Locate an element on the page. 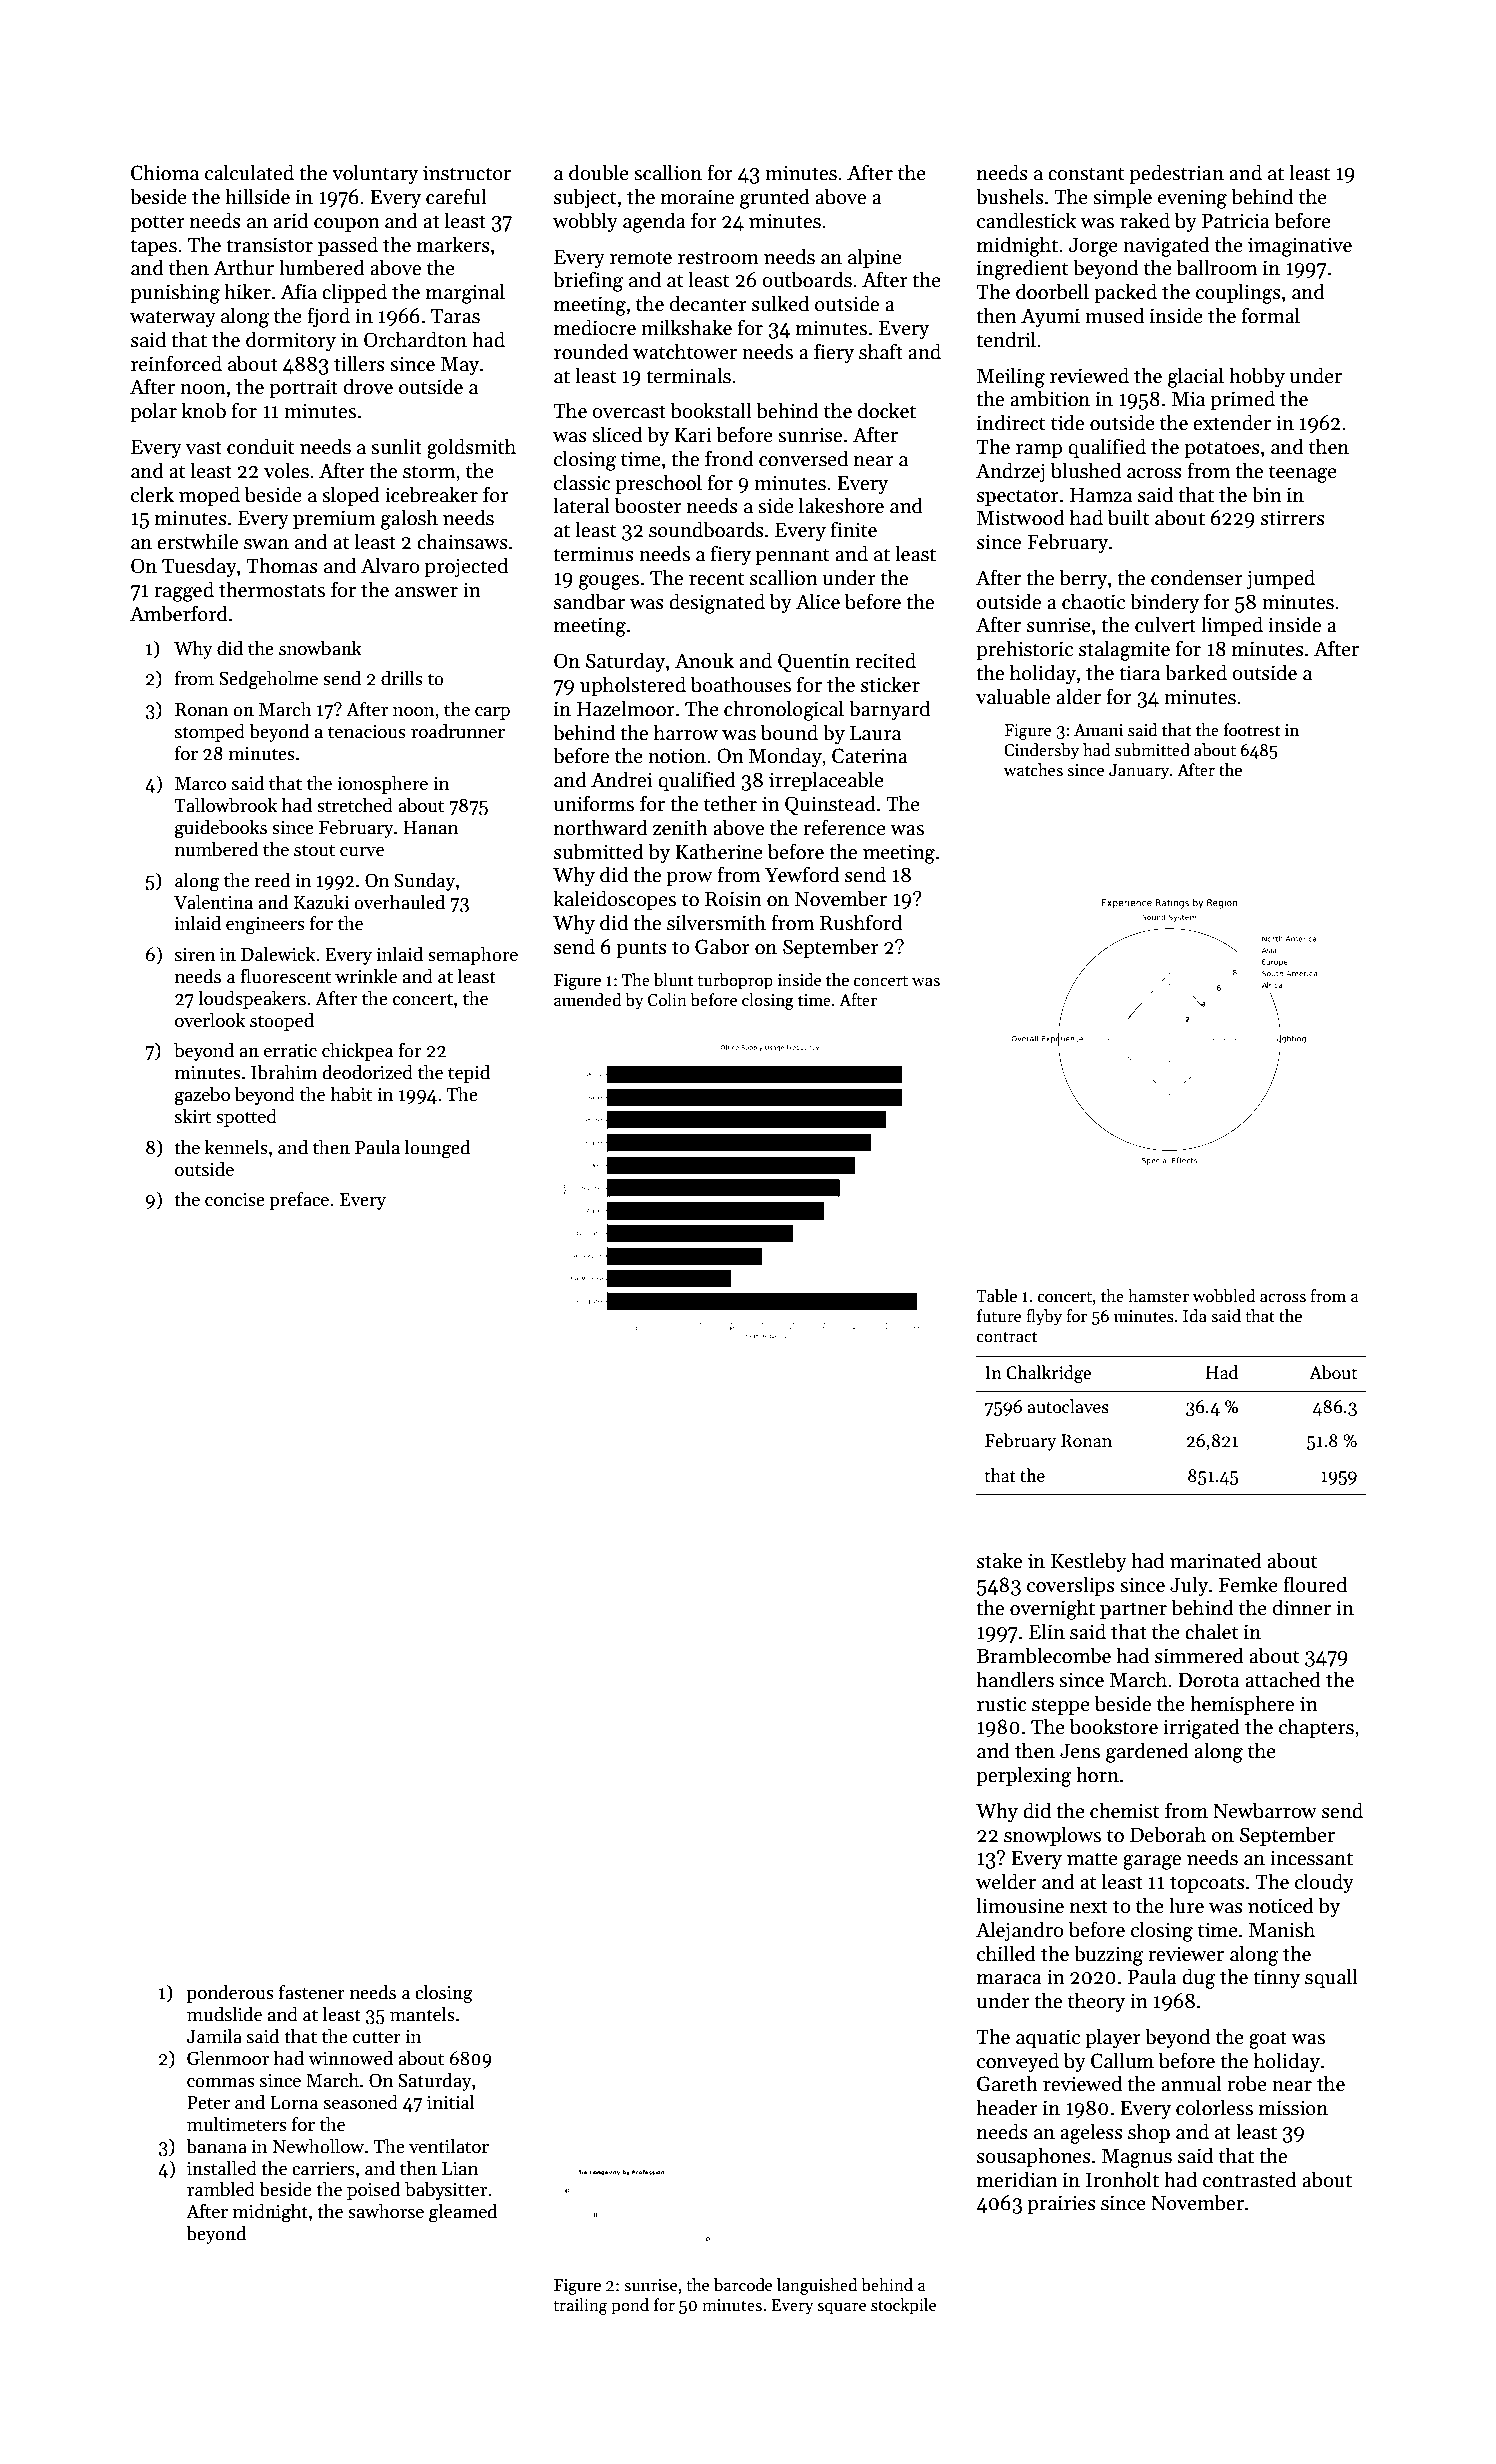 The image size is (1496, 2464). siren is located at coordinates (195, 955).
